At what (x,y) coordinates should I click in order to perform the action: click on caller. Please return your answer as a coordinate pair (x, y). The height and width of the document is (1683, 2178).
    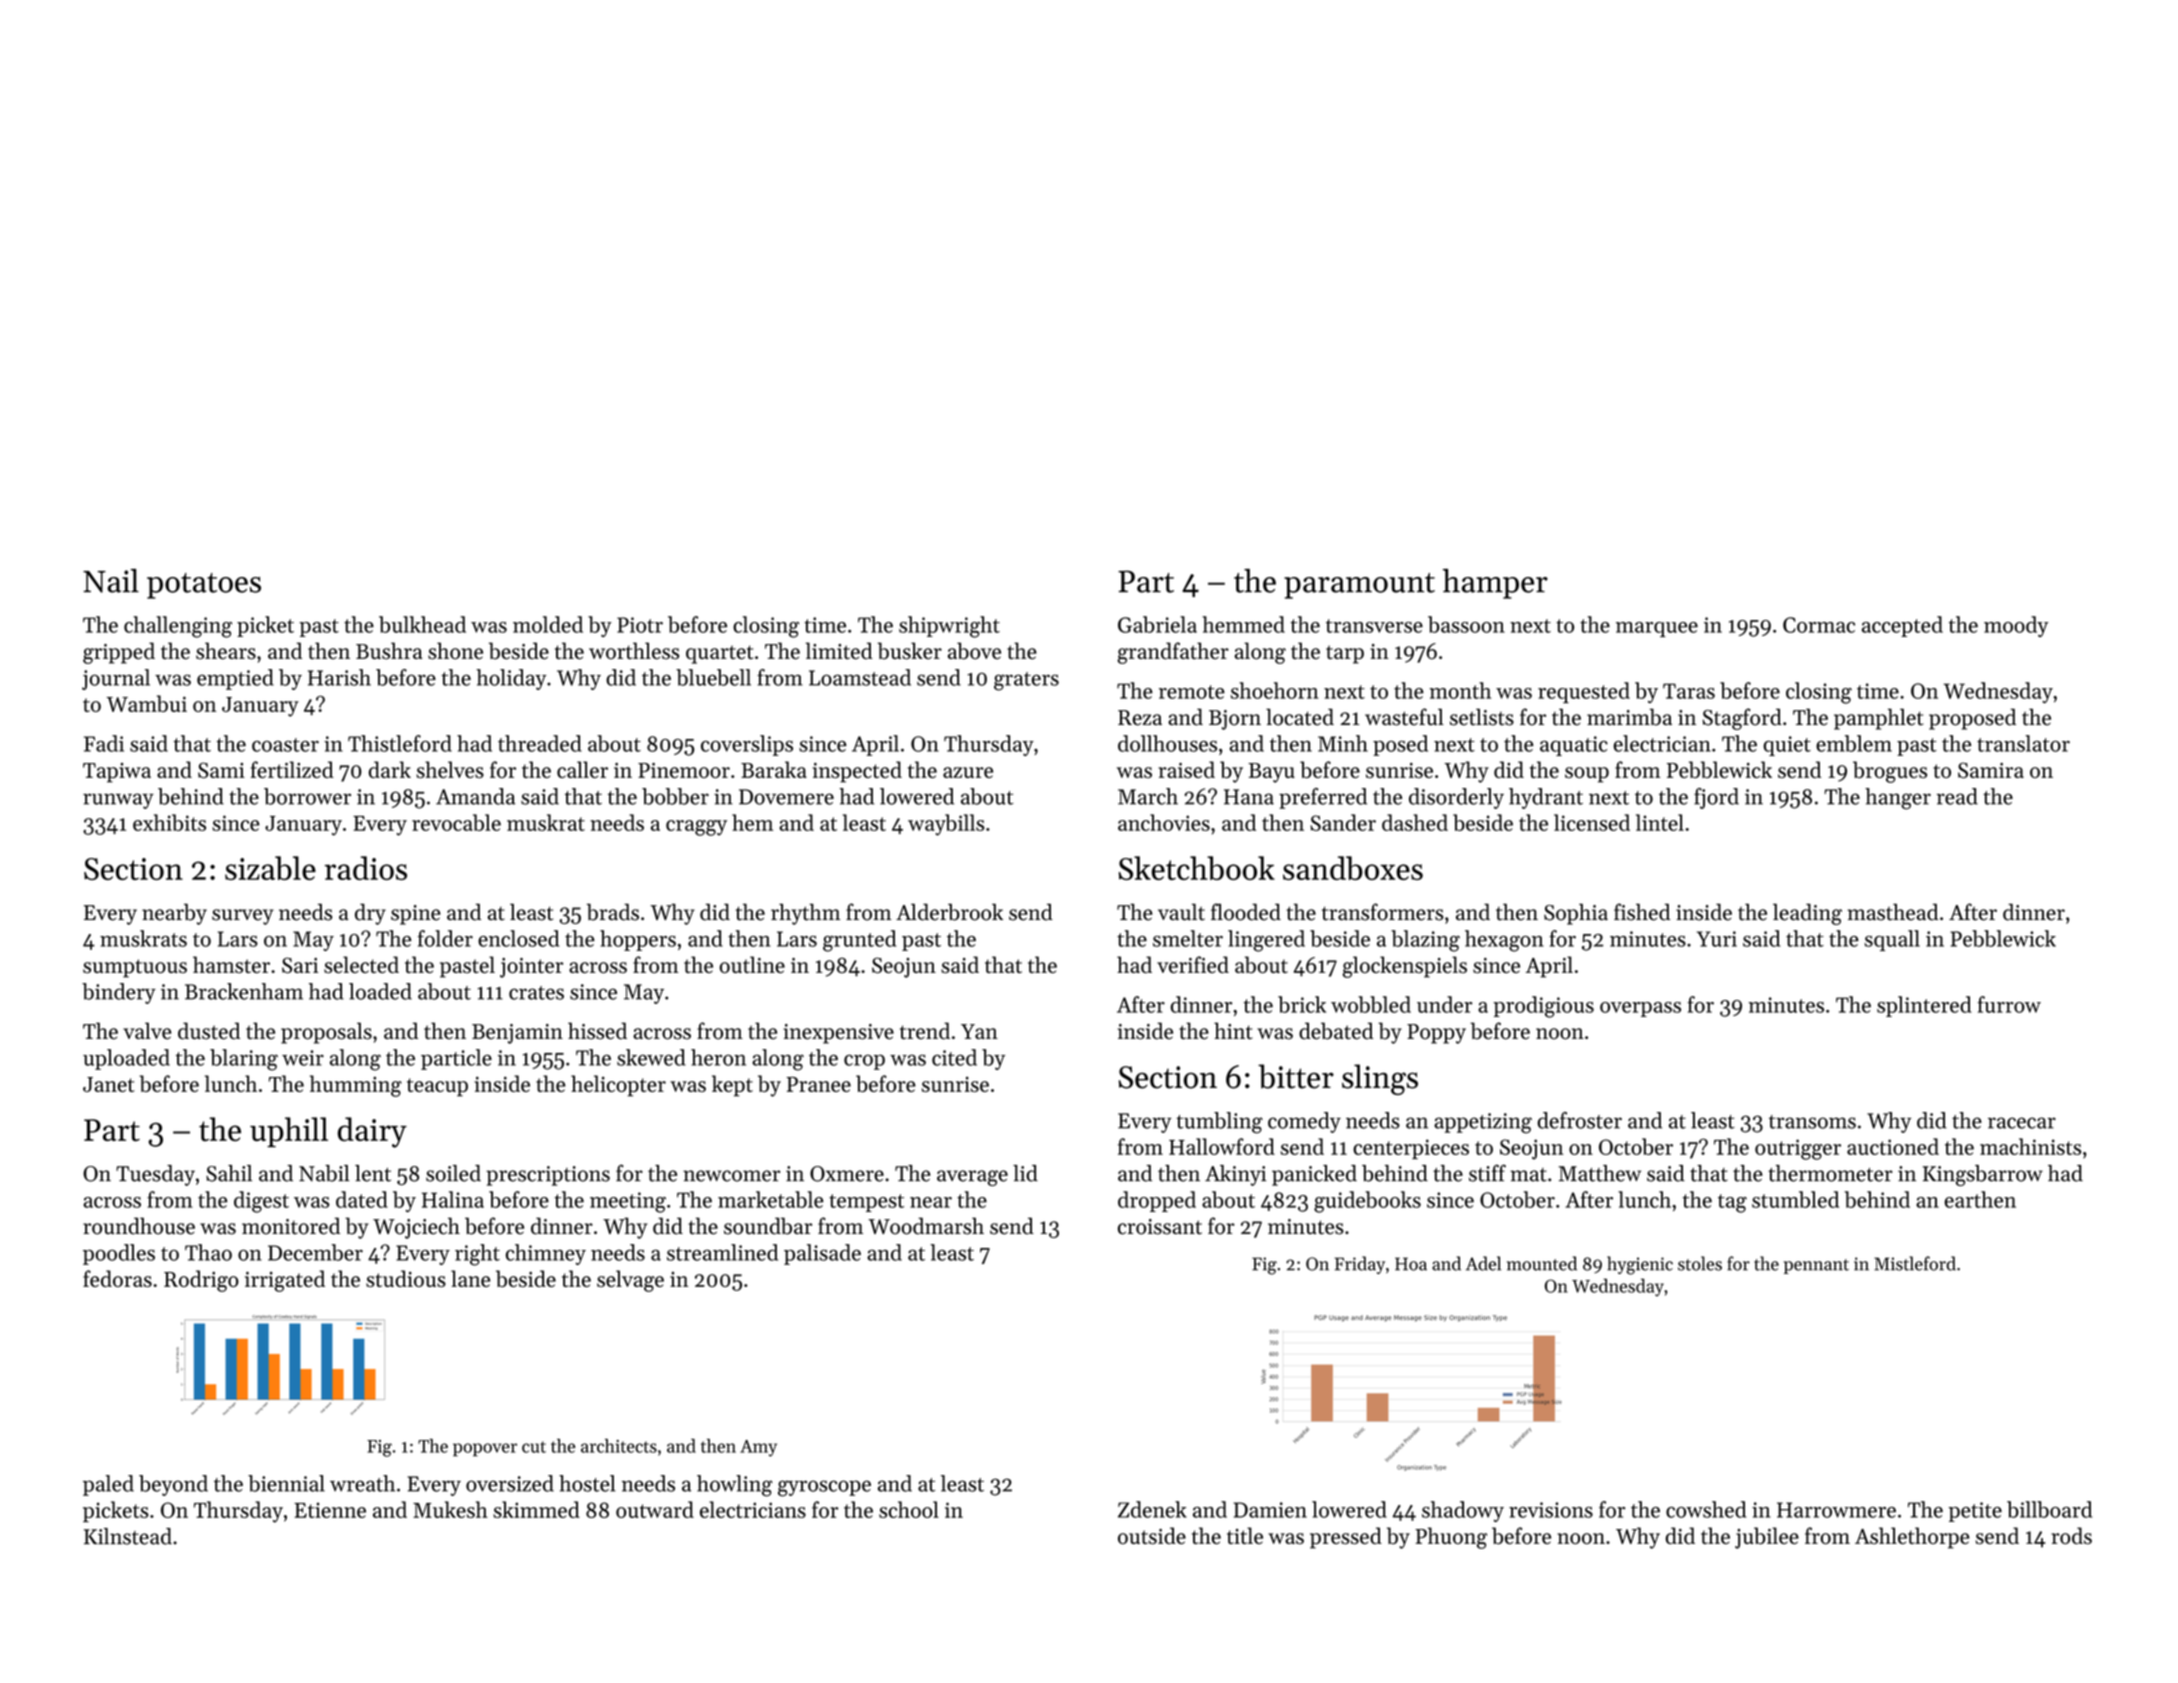
    Looking at the image, I should click on (582, 769).
